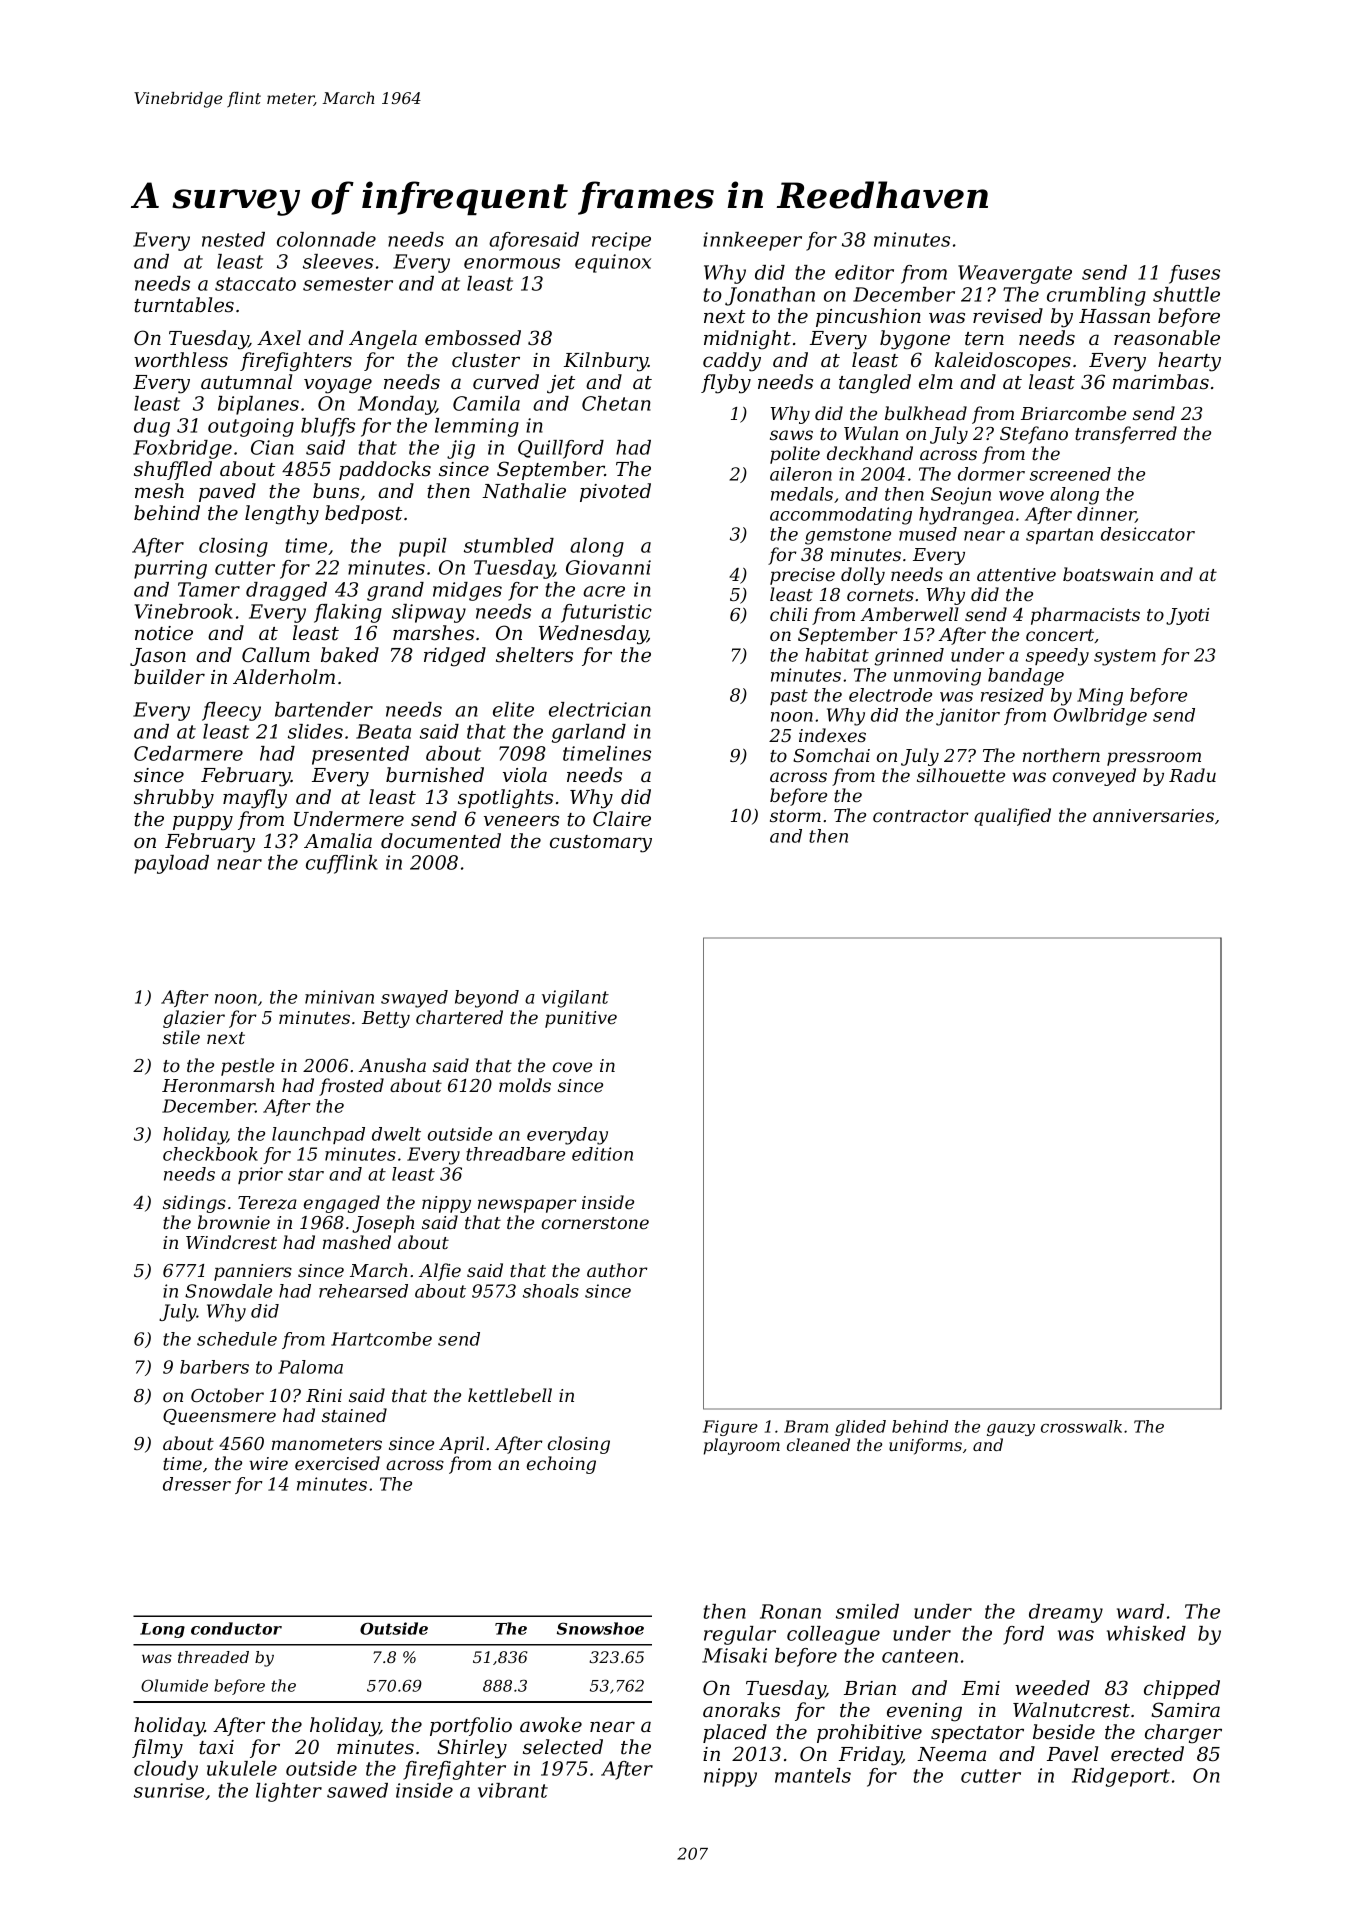  What do you see at coordinates (600, 1628) in the screenshot?
I see `Snowshoe` at bounding box center [600, 1628].
